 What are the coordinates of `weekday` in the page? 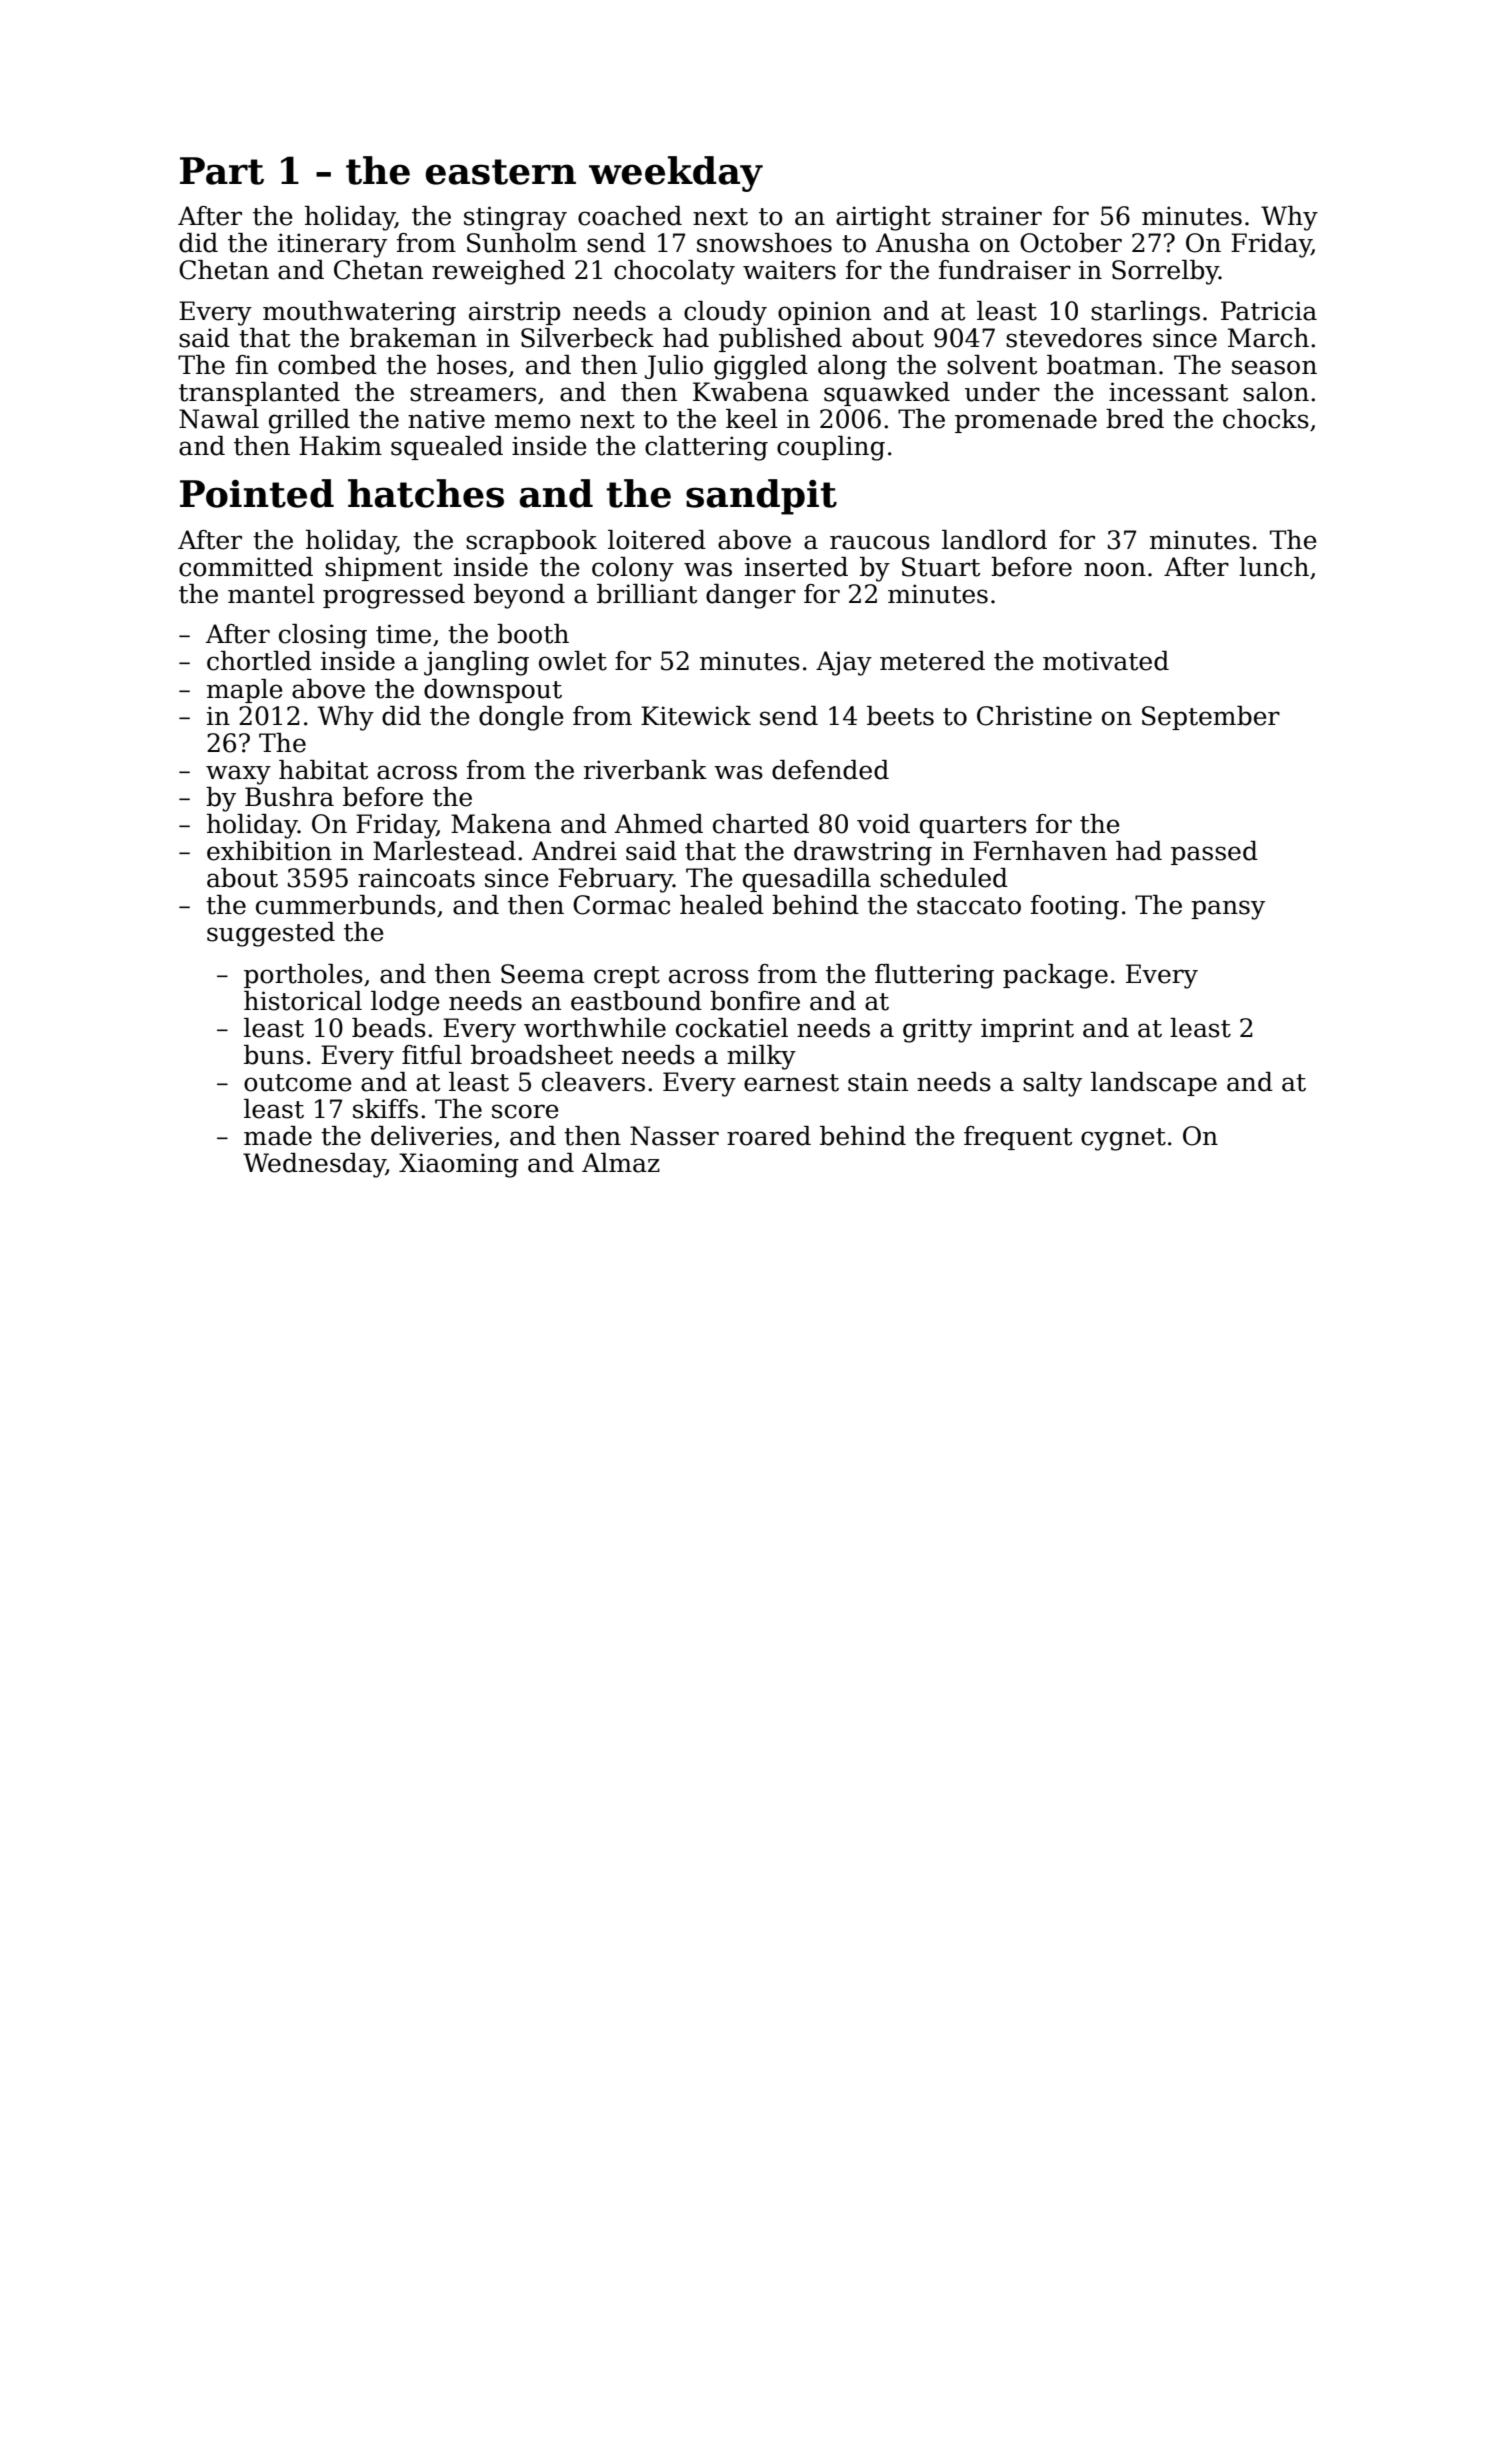 It's located at (676, 174).
